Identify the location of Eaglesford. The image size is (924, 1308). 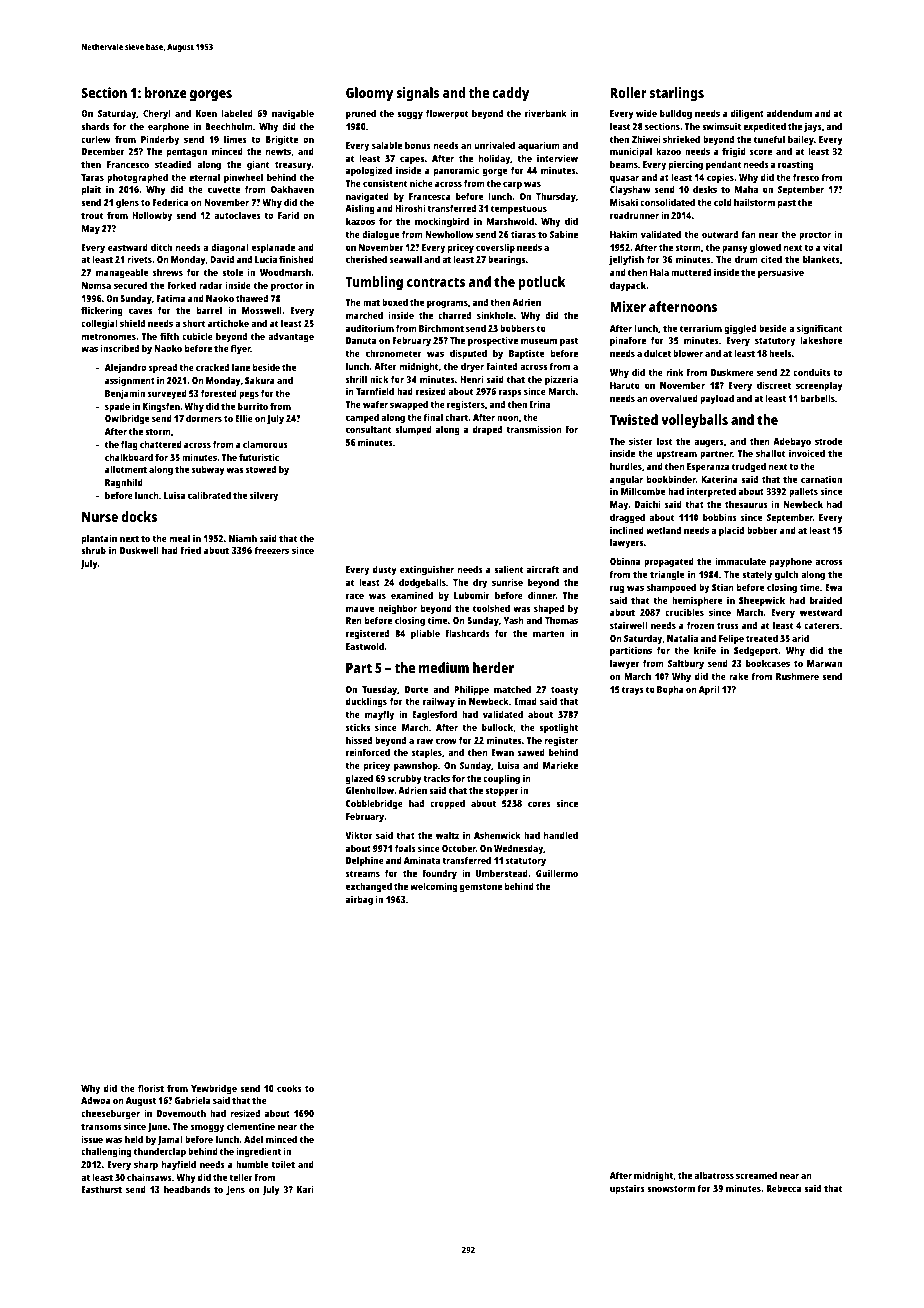
(434, 715).
